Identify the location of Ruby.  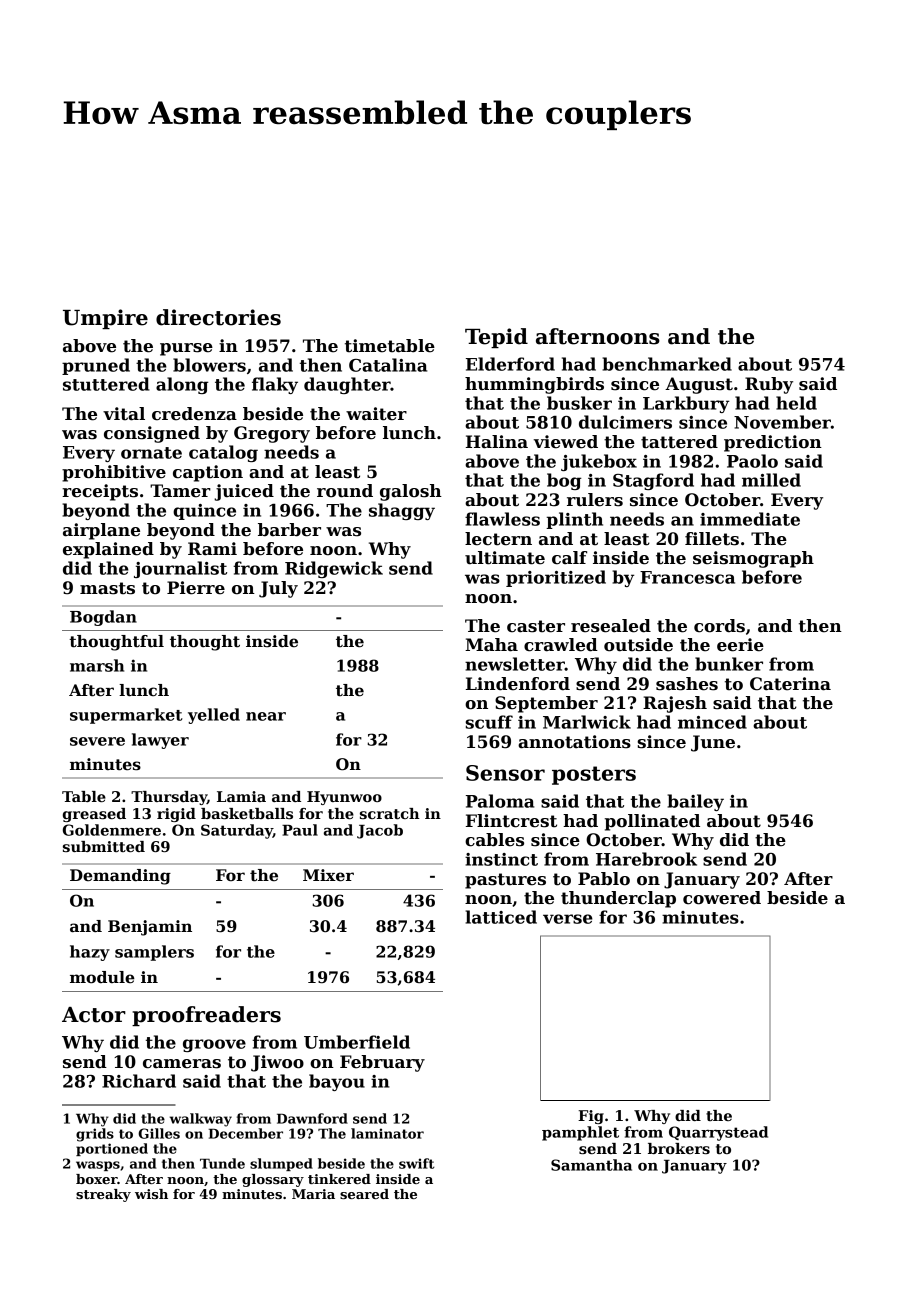
(769, 385).
